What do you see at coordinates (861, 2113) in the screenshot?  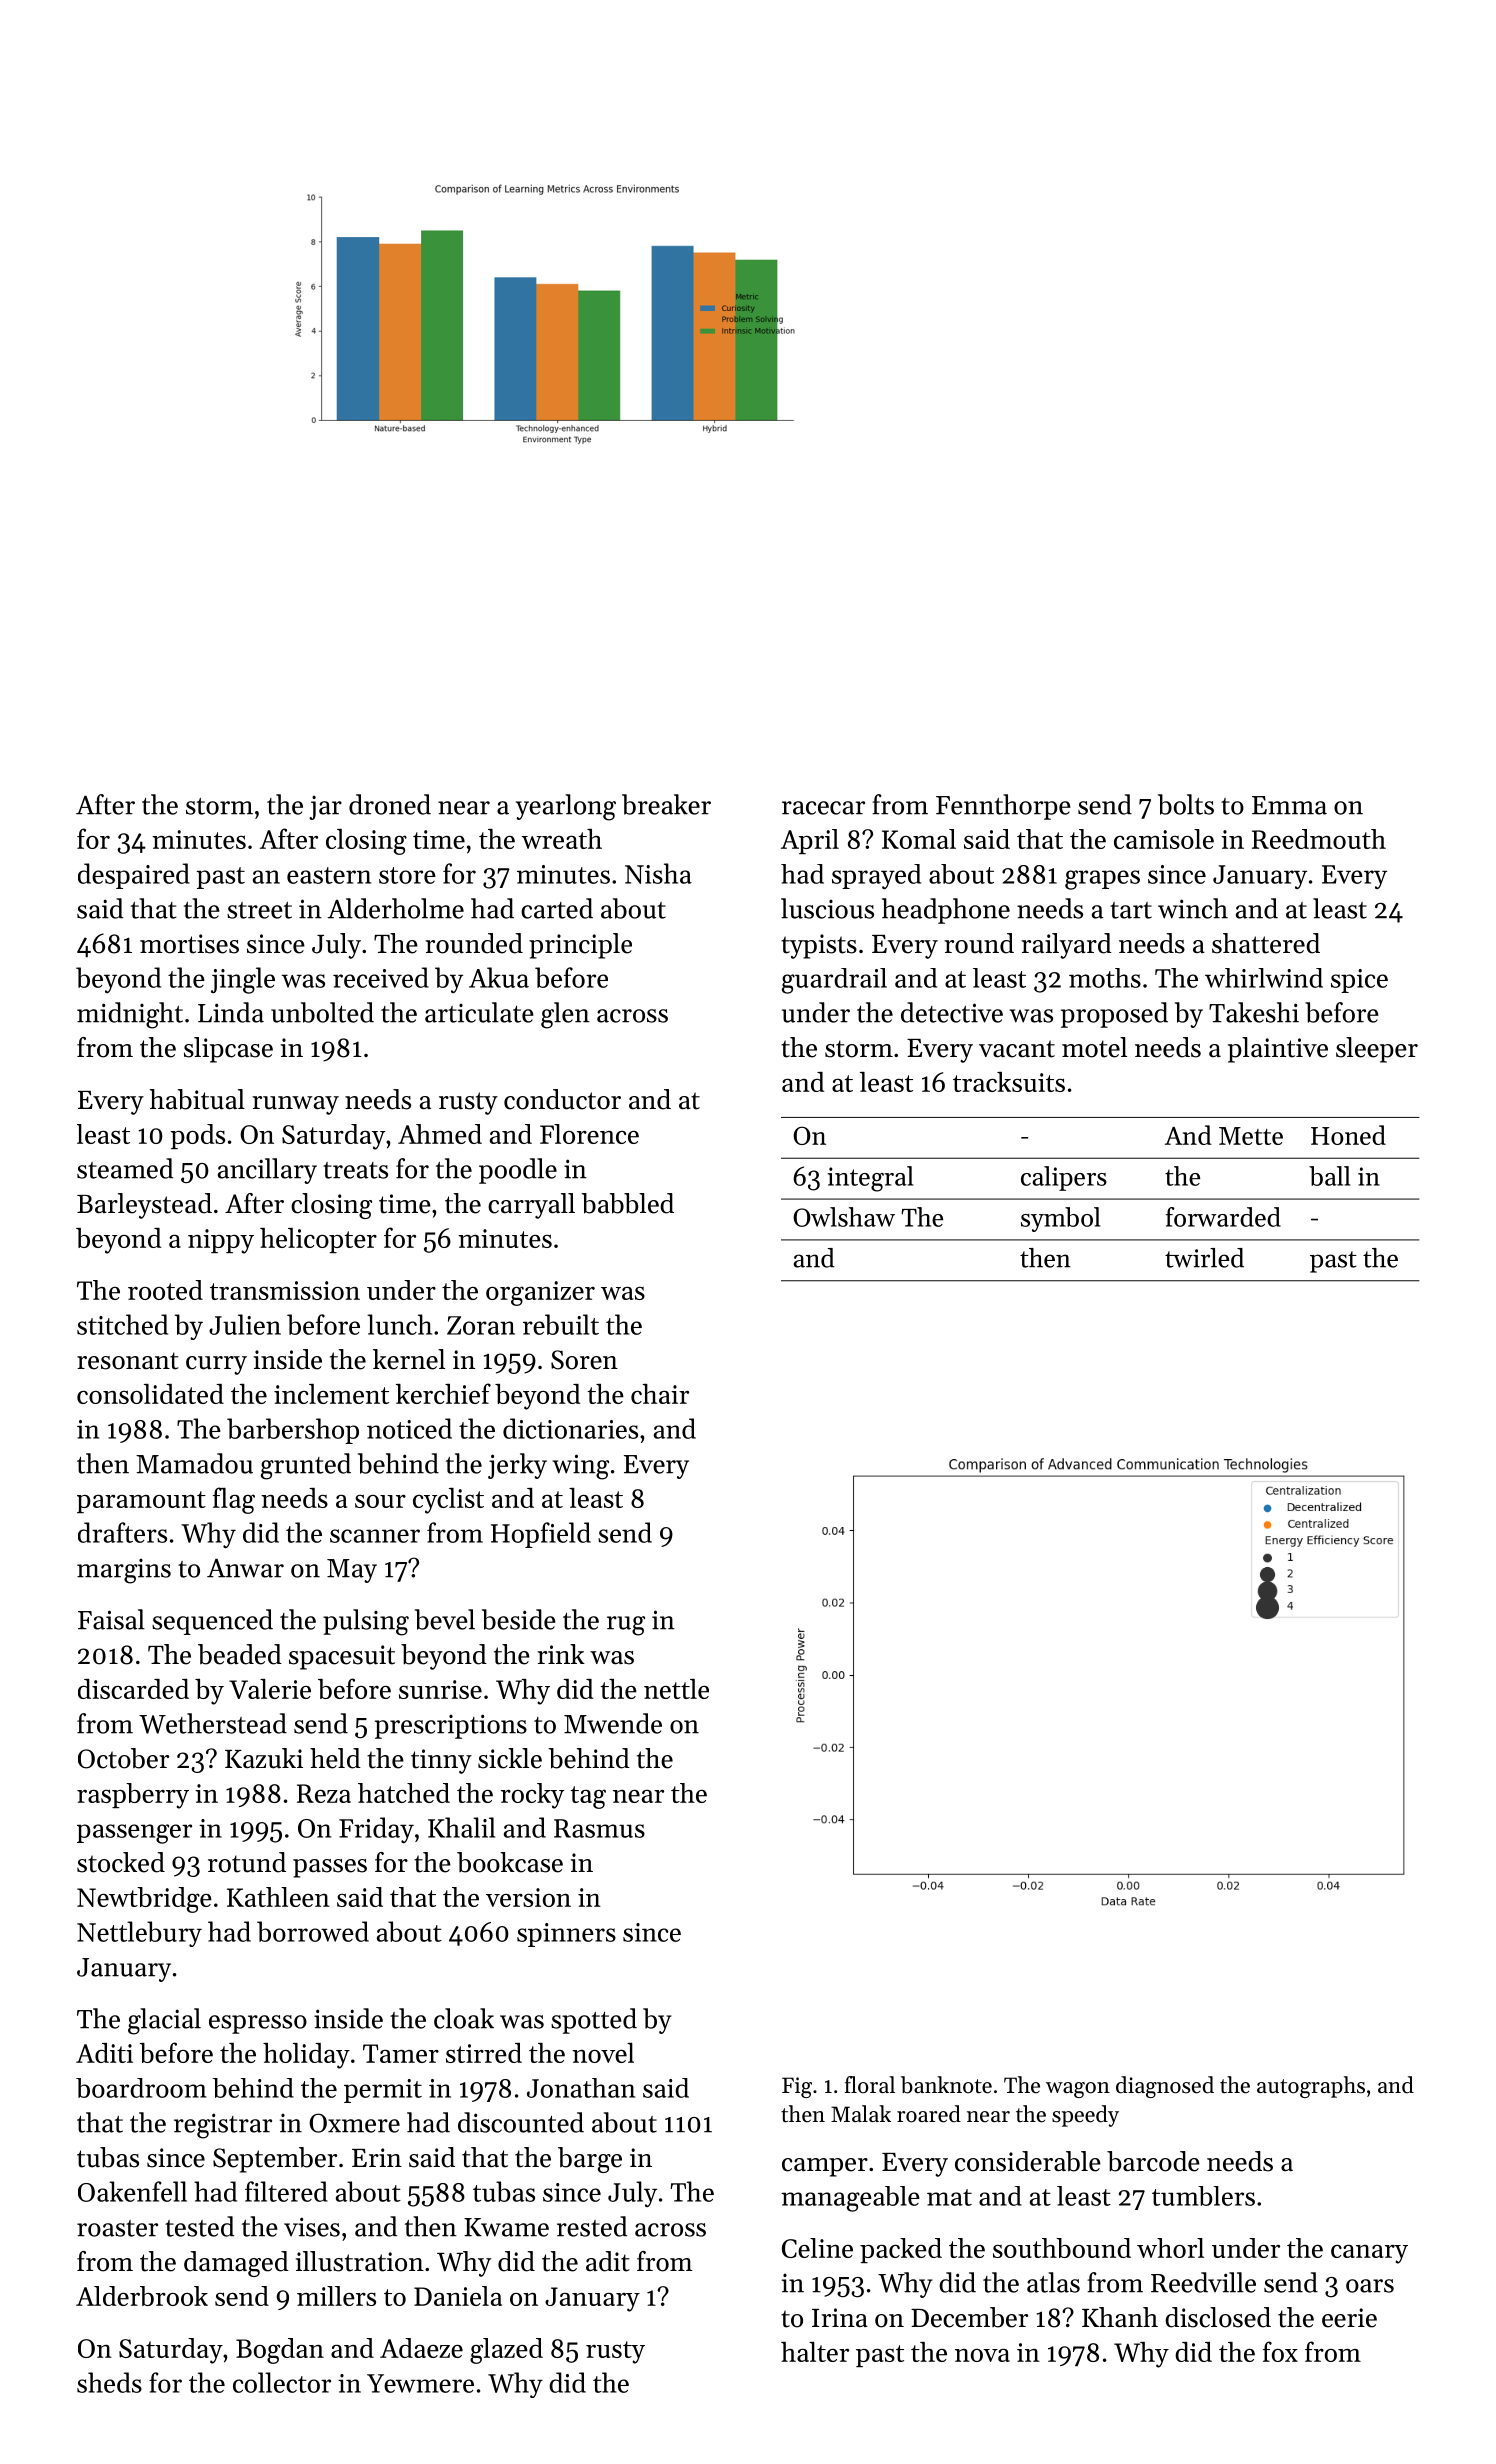 I see `Malak` at bounding box center [861, 2113].
